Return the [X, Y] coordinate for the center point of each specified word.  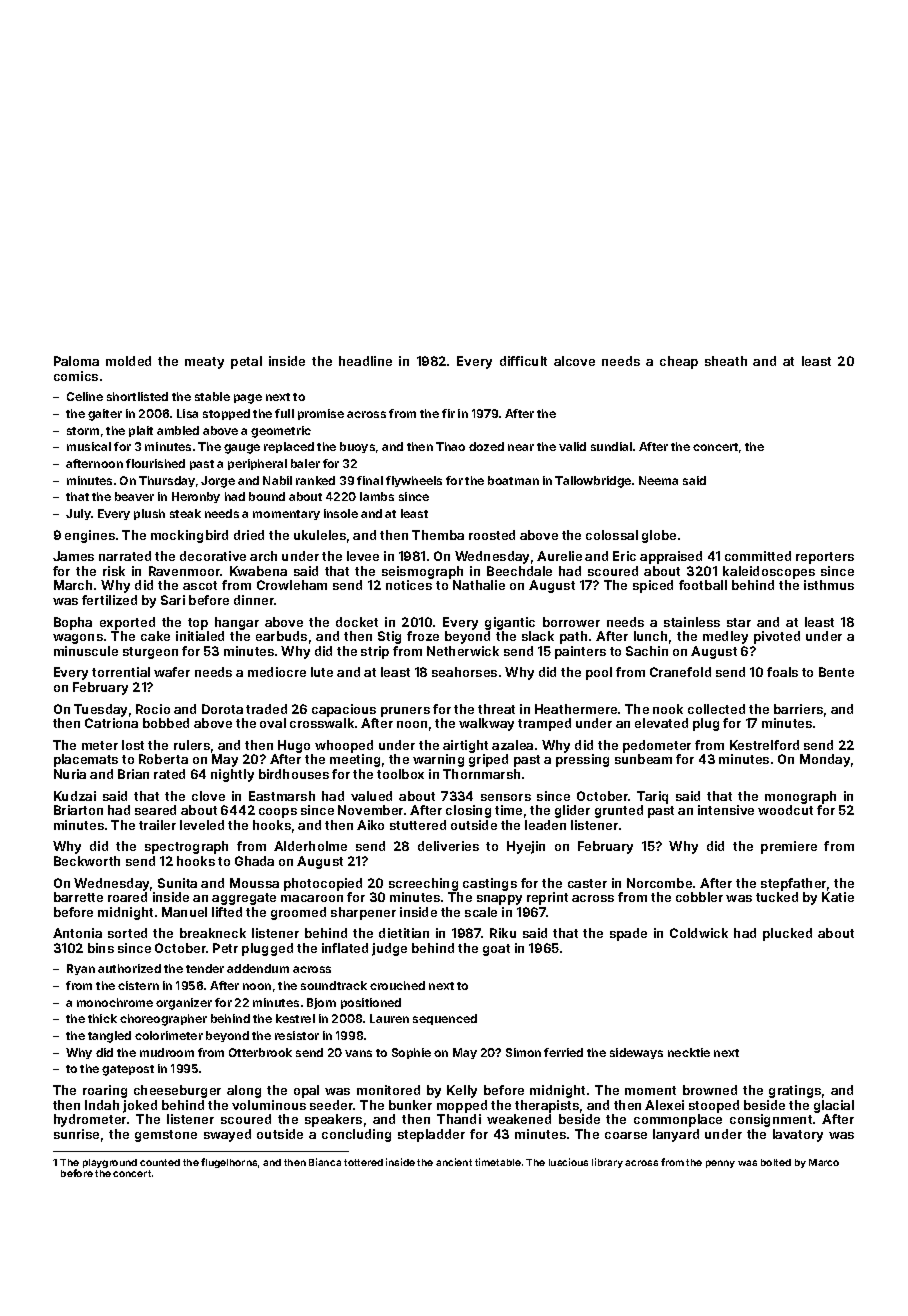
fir [448, 413]
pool [599, 673]
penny [720, 1164]
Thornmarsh [481, 774]
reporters [825, 558]
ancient [454, 1162]
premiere [789, 847]
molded [128, 361]
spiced [653, 586]
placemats [86, 760]
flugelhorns [229, 1163]
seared [155, 810]
